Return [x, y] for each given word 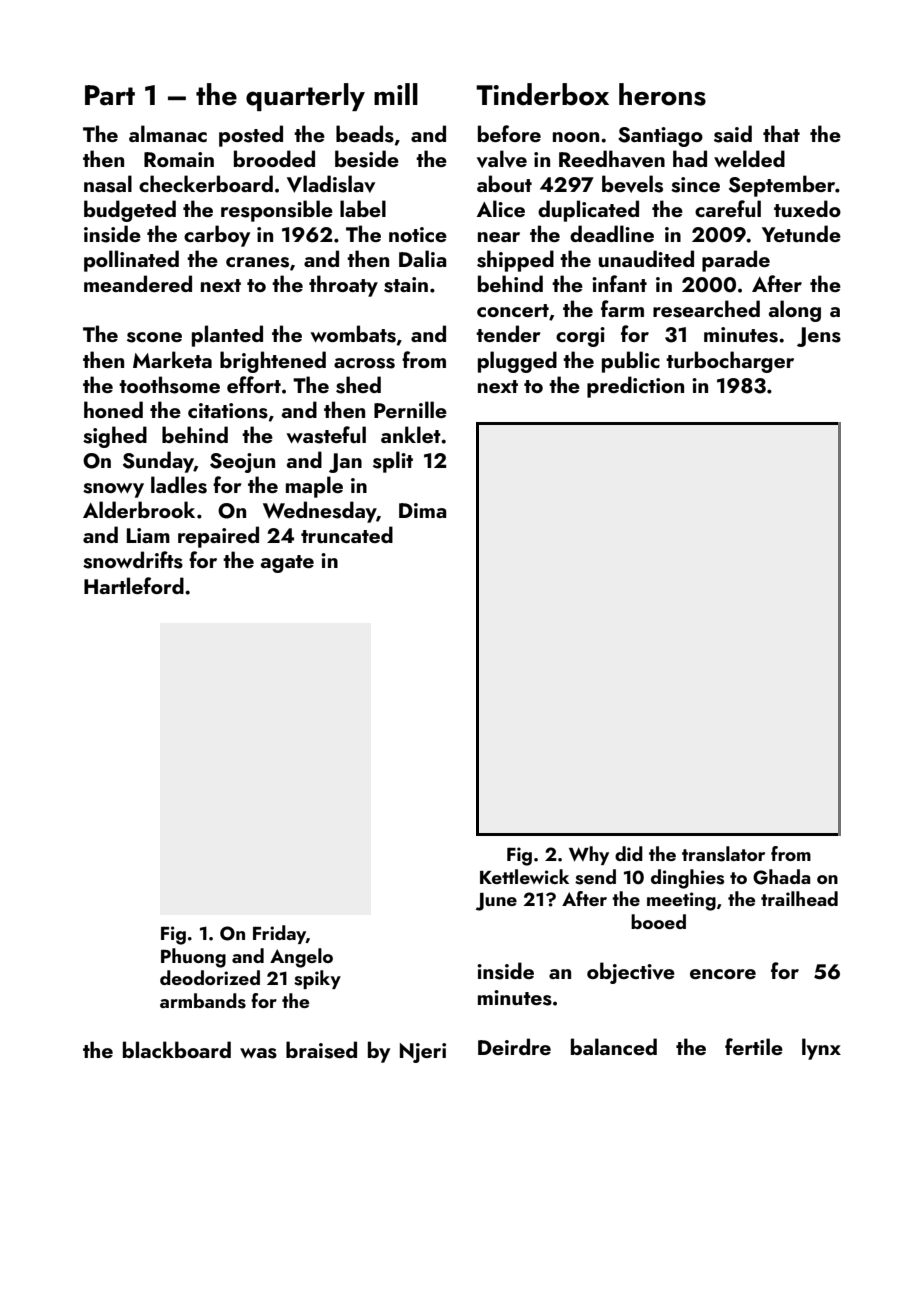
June [496, 902]
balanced [614, 1046]
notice [418, 234]
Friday [279, 934]
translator [723, 854]
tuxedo [807, 208]
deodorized [210, 977]
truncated [347, 534]
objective [631, 973]
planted [227, 336]
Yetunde [801, 233]
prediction [635, 387]
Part [110, 95]
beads [365, 134]
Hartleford [134, 585]
